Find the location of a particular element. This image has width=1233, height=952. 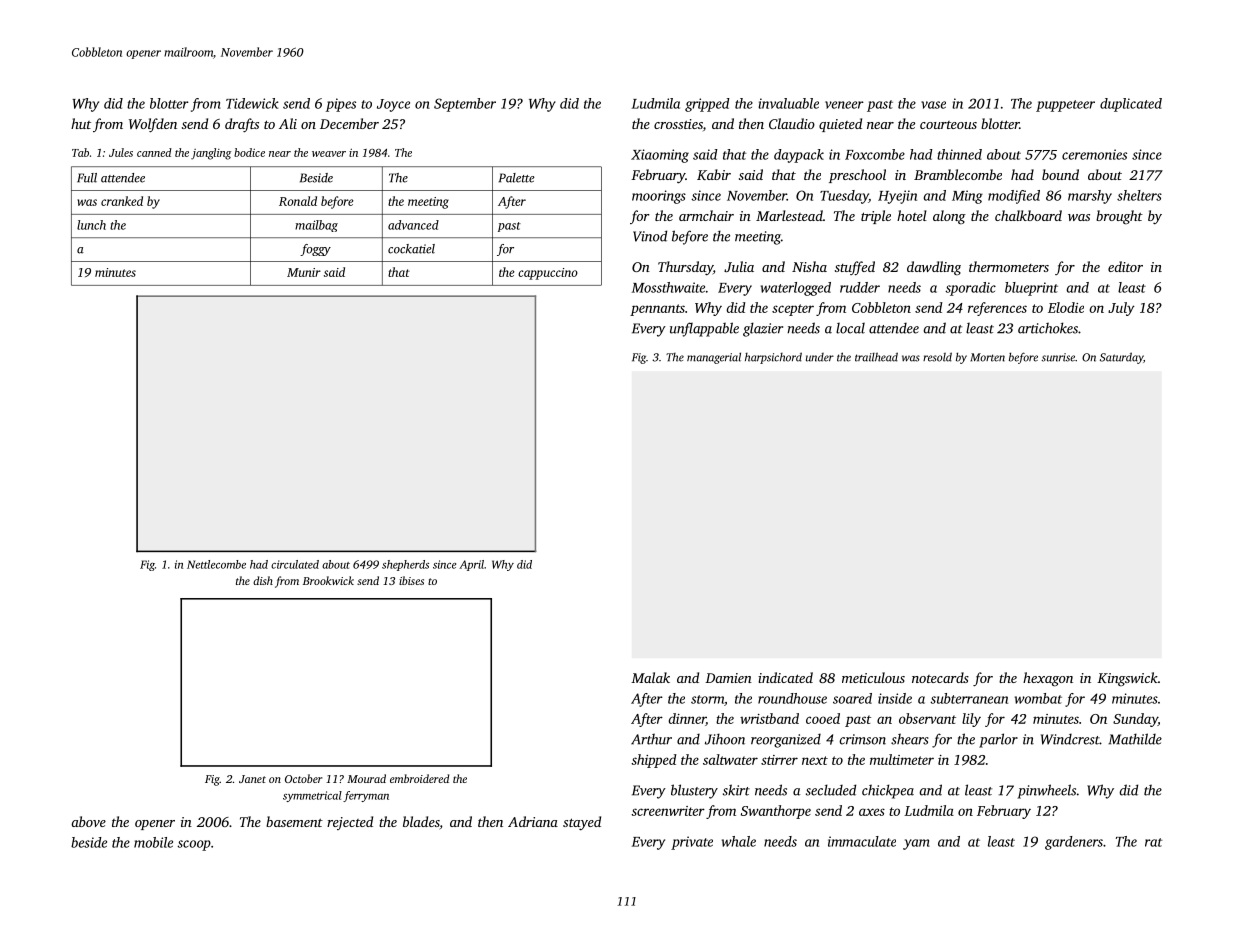

Ronald is located at coordinates (298, 201).
